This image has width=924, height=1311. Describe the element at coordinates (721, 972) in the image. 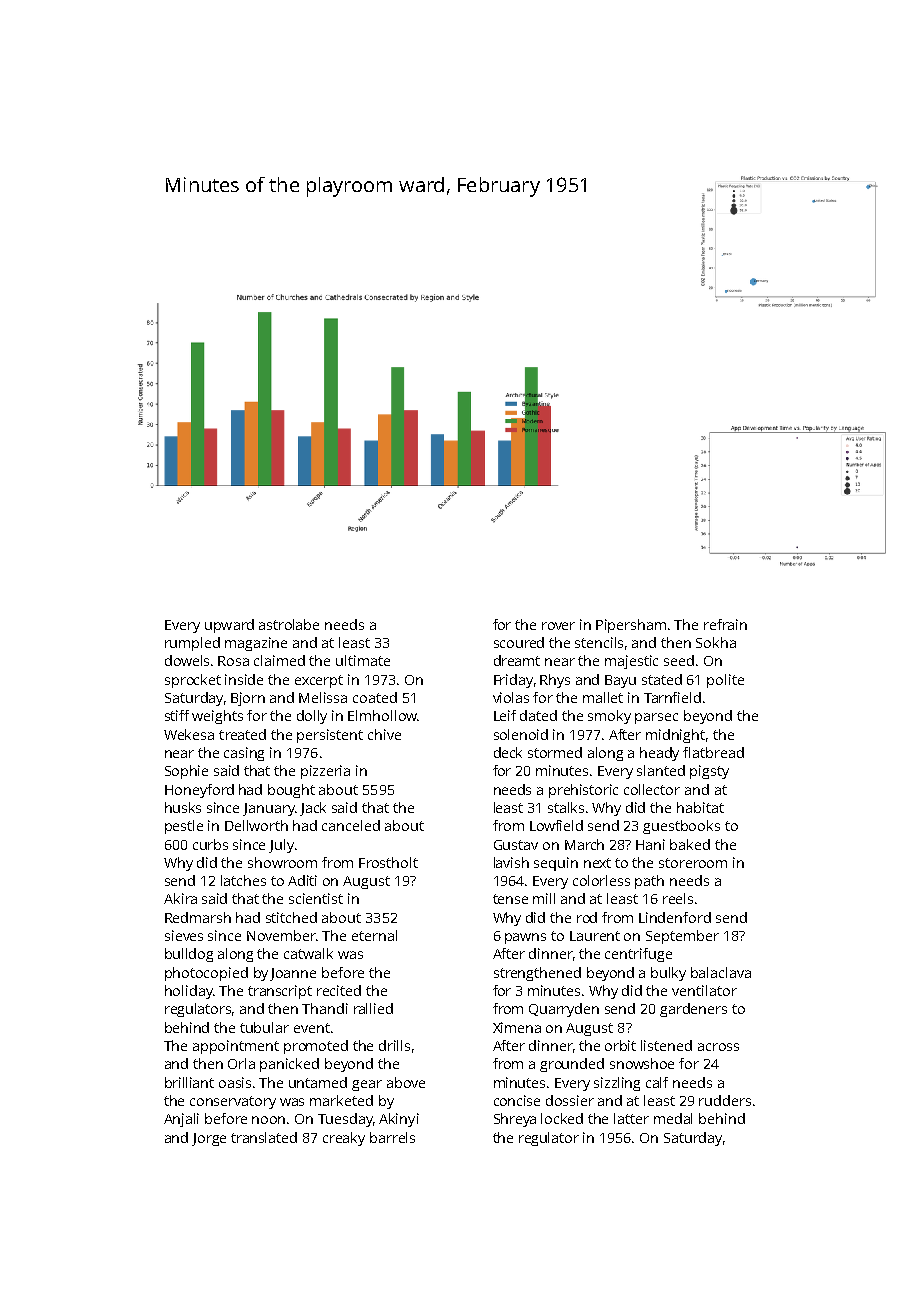

I see `balaclava` at that location.
